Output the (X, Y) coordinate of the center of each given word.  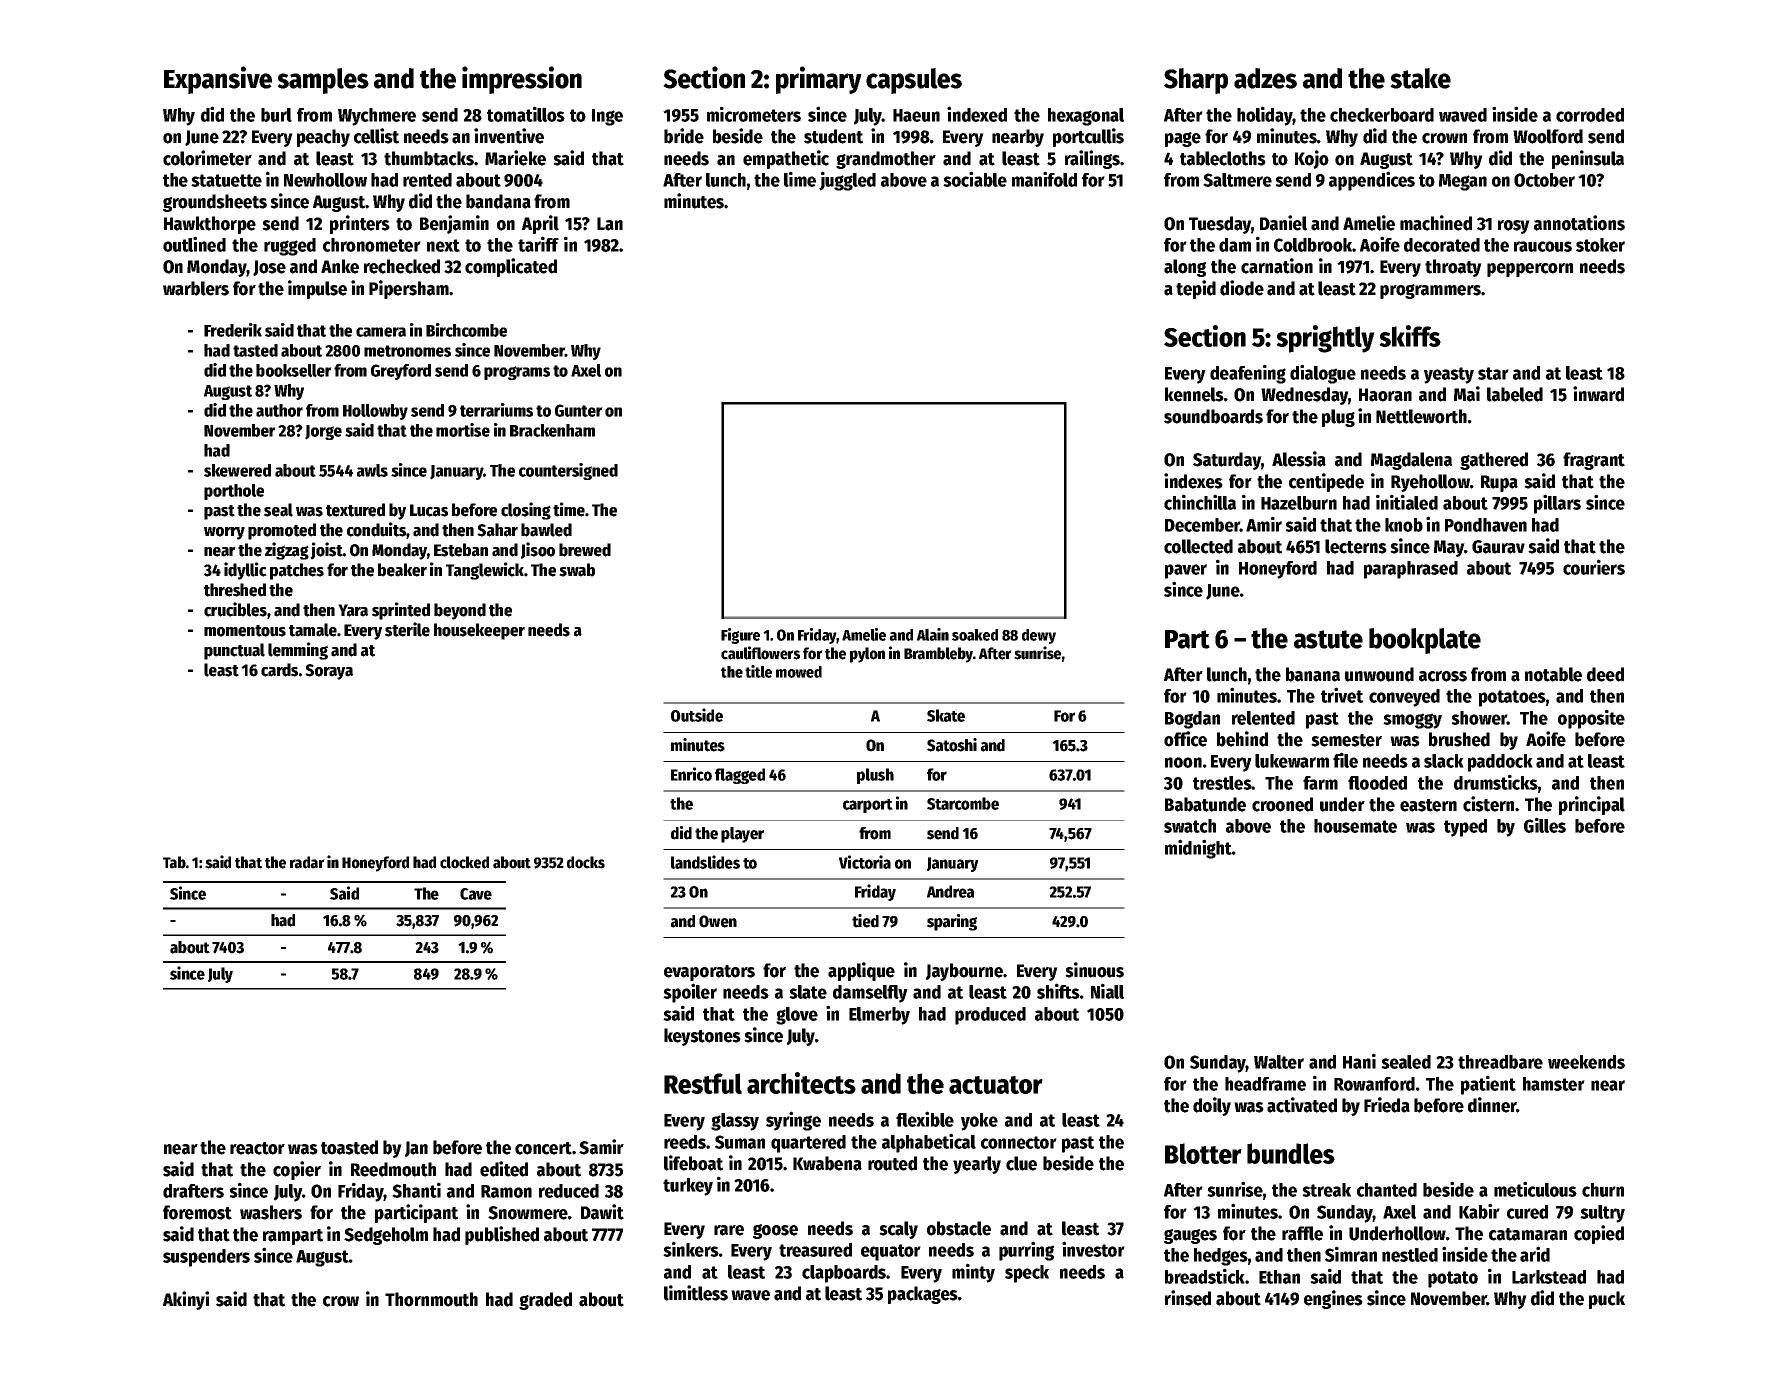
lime (800, 179)
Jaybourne (964, 972)
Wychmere (377, 117)
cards (279, 670)
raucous (1543, 246)
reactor (257, 1148)
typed (1465, 828)
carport (868, 806)
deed (1605, 674)
